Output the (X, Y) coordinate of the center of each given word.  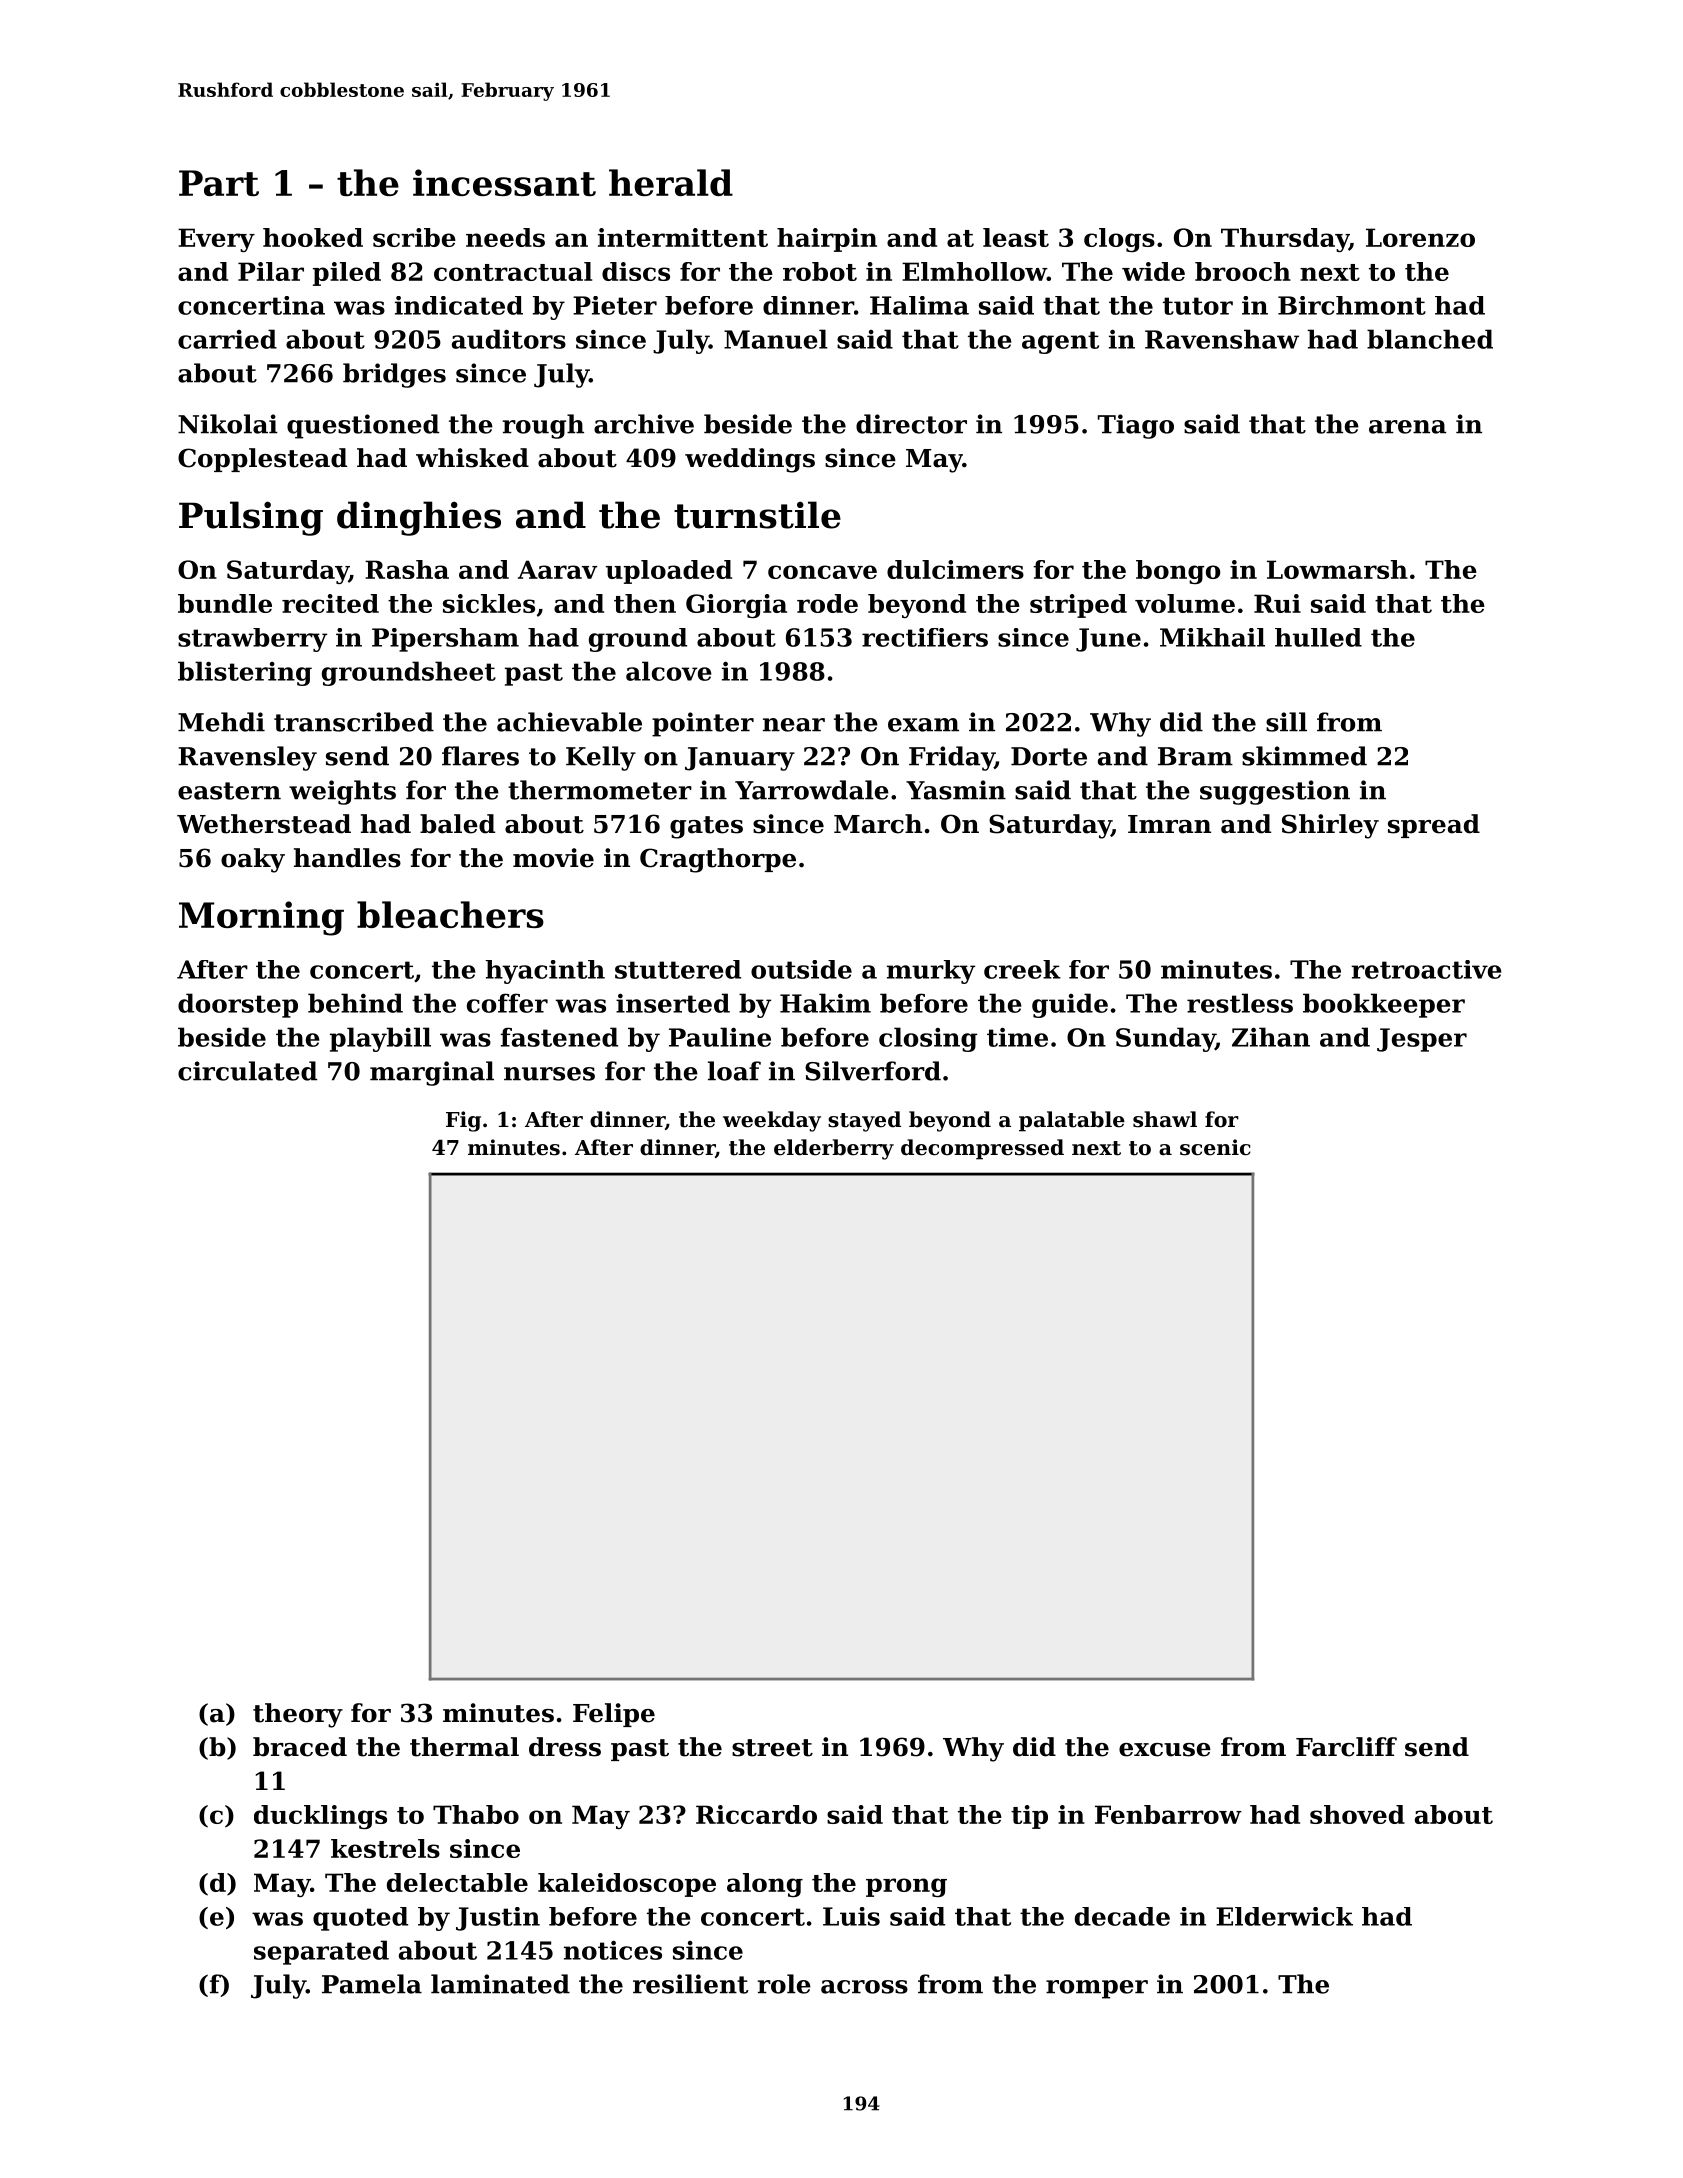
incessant (504, 182)
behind (355, 1003)
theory (298, 1715)
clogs (1119, 240)
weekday (772, 1121)
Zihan (1271, 1037)
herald (671, 182)
